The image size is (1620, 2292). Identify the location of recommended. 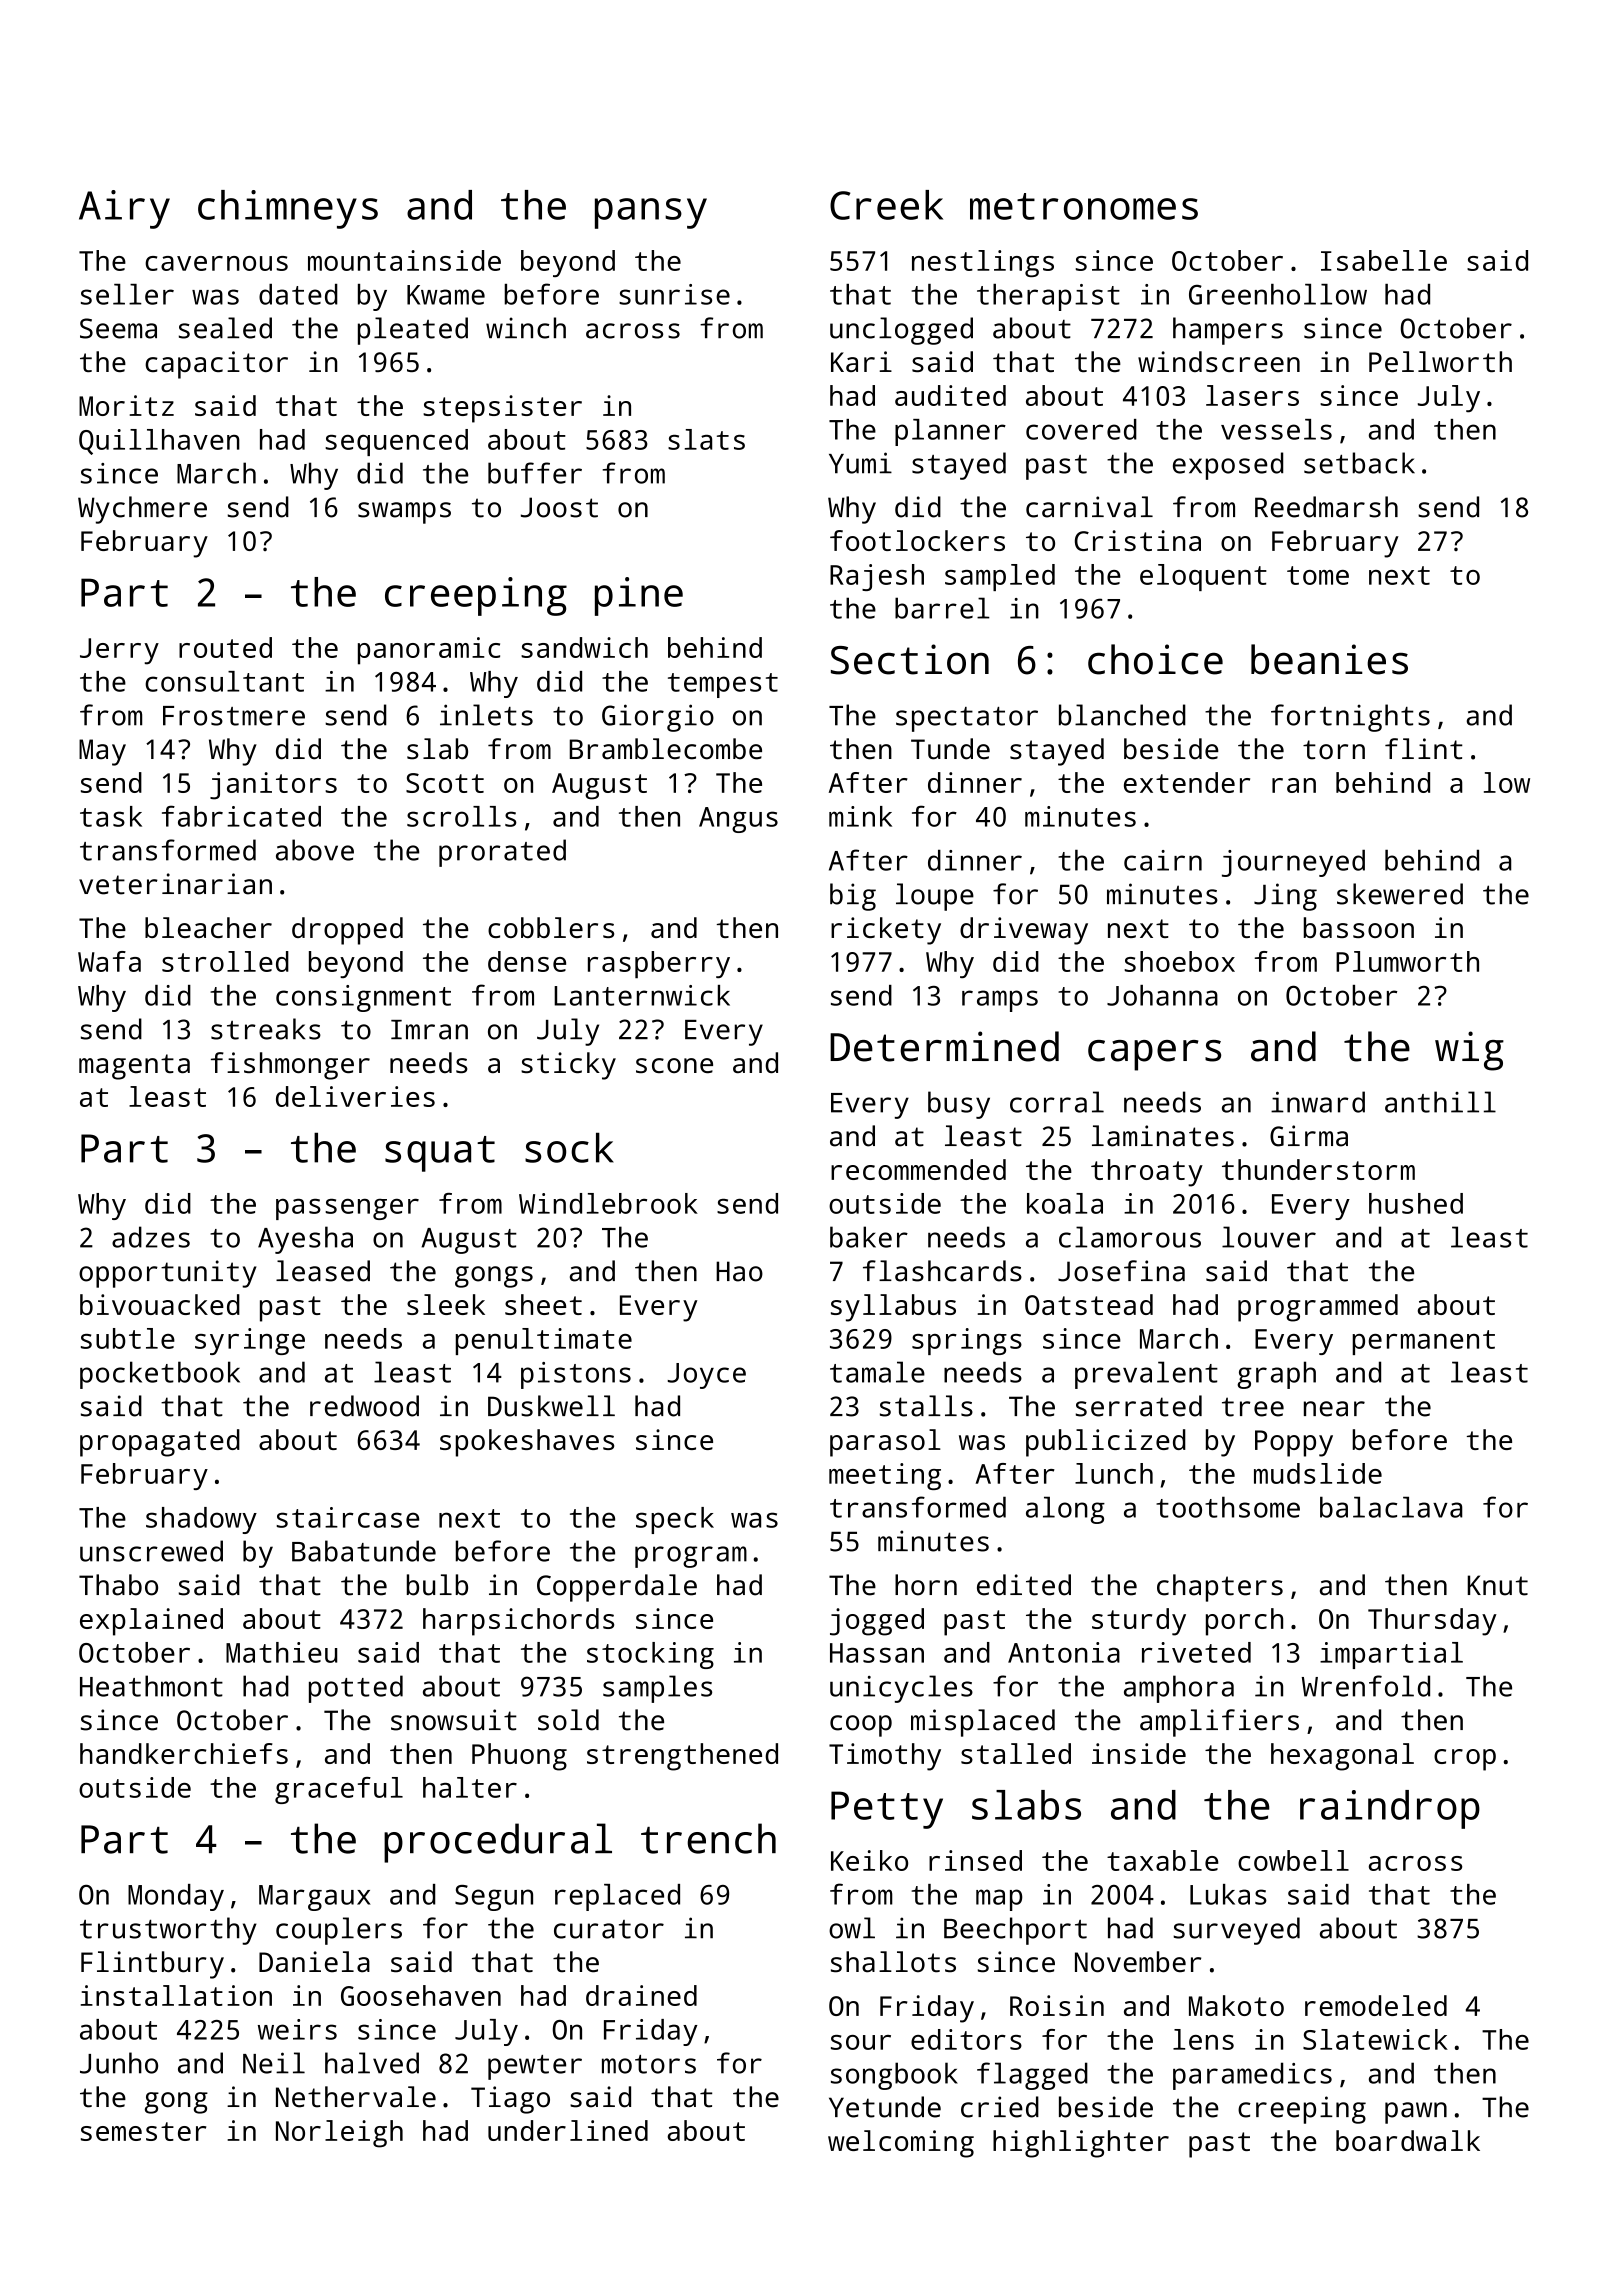
(918, 1169).
